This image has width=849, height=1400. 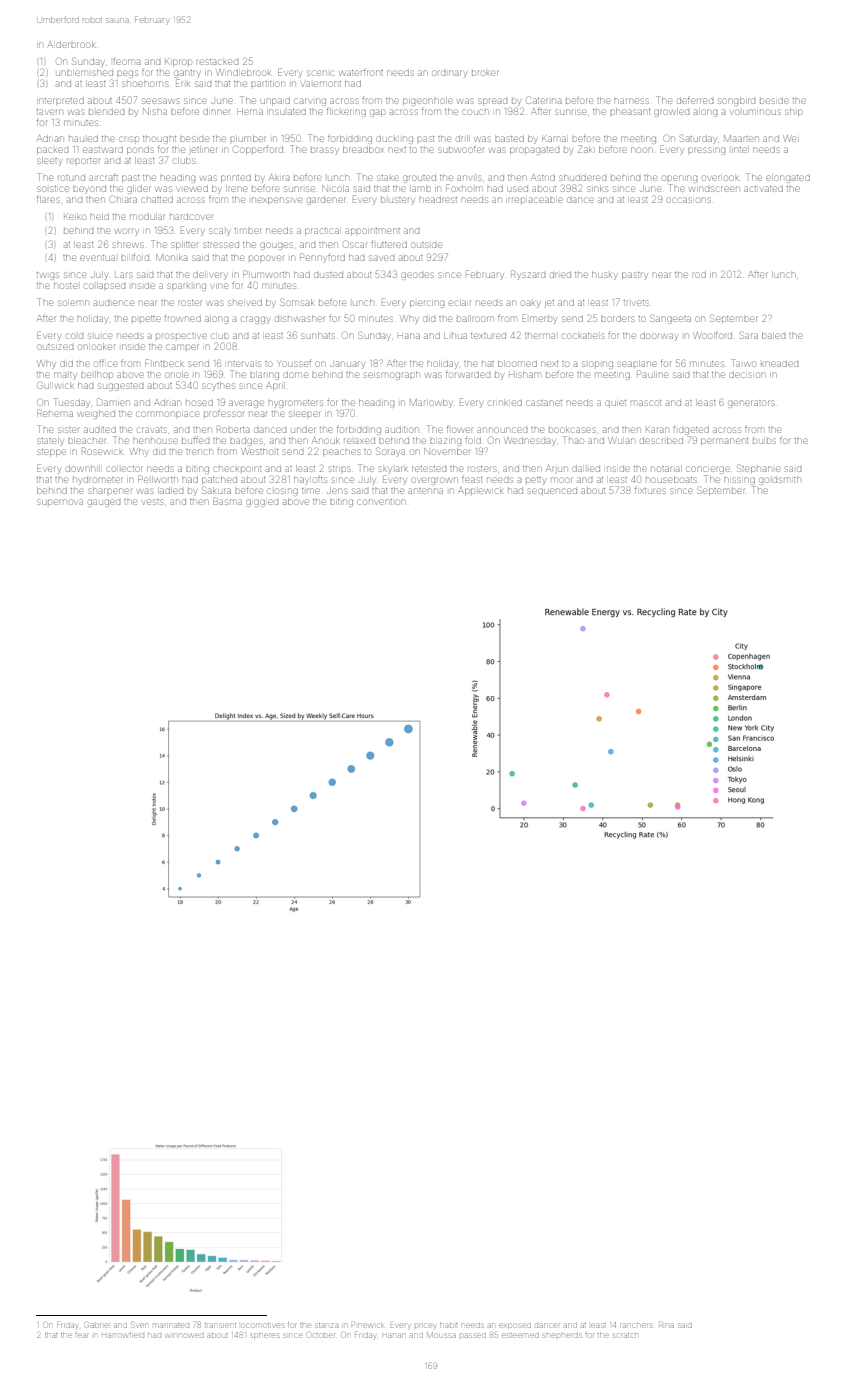 I want to click on vests, so click(x=153, y=502).
